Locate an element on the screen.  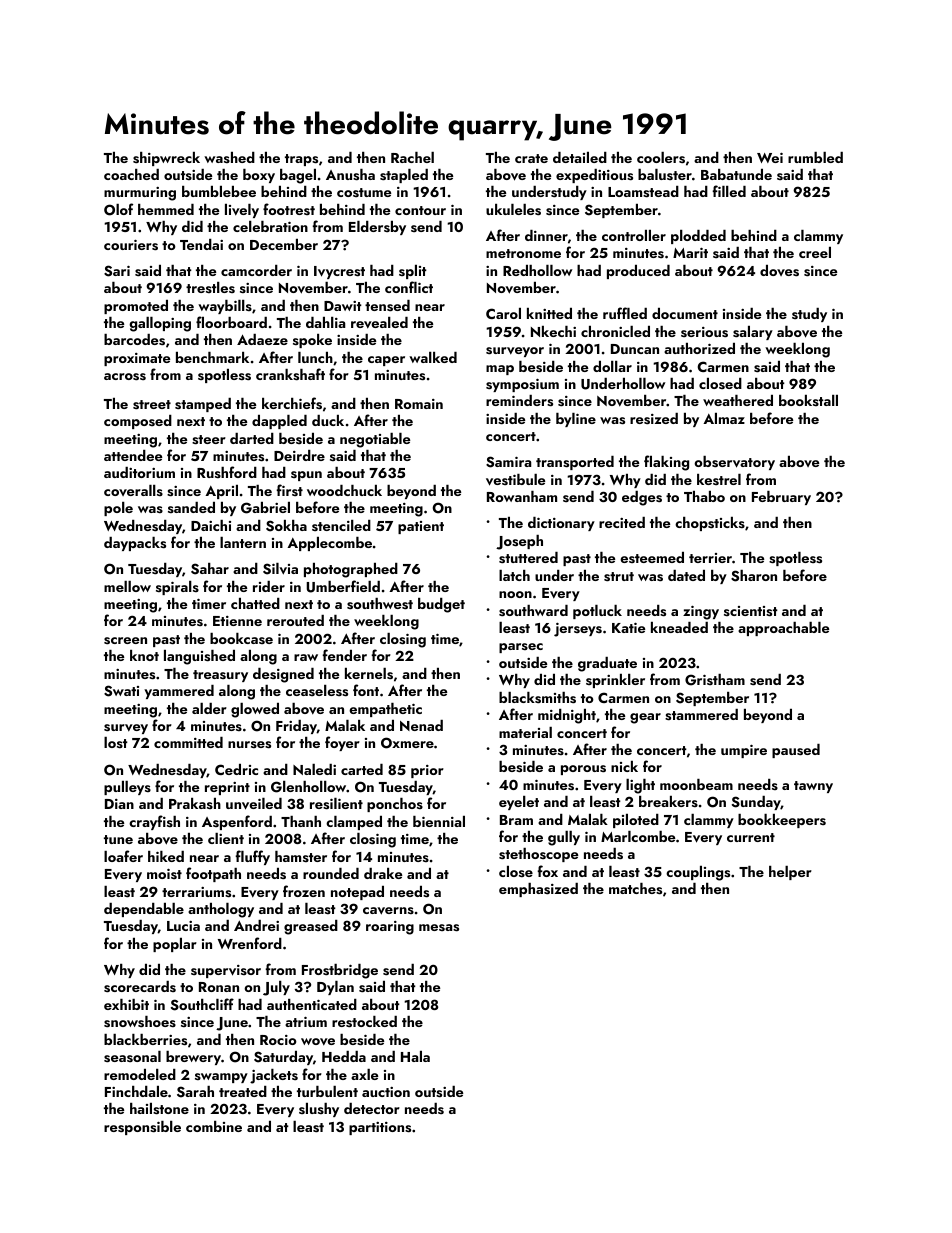
metronome is located at coordinates (523, 253).
